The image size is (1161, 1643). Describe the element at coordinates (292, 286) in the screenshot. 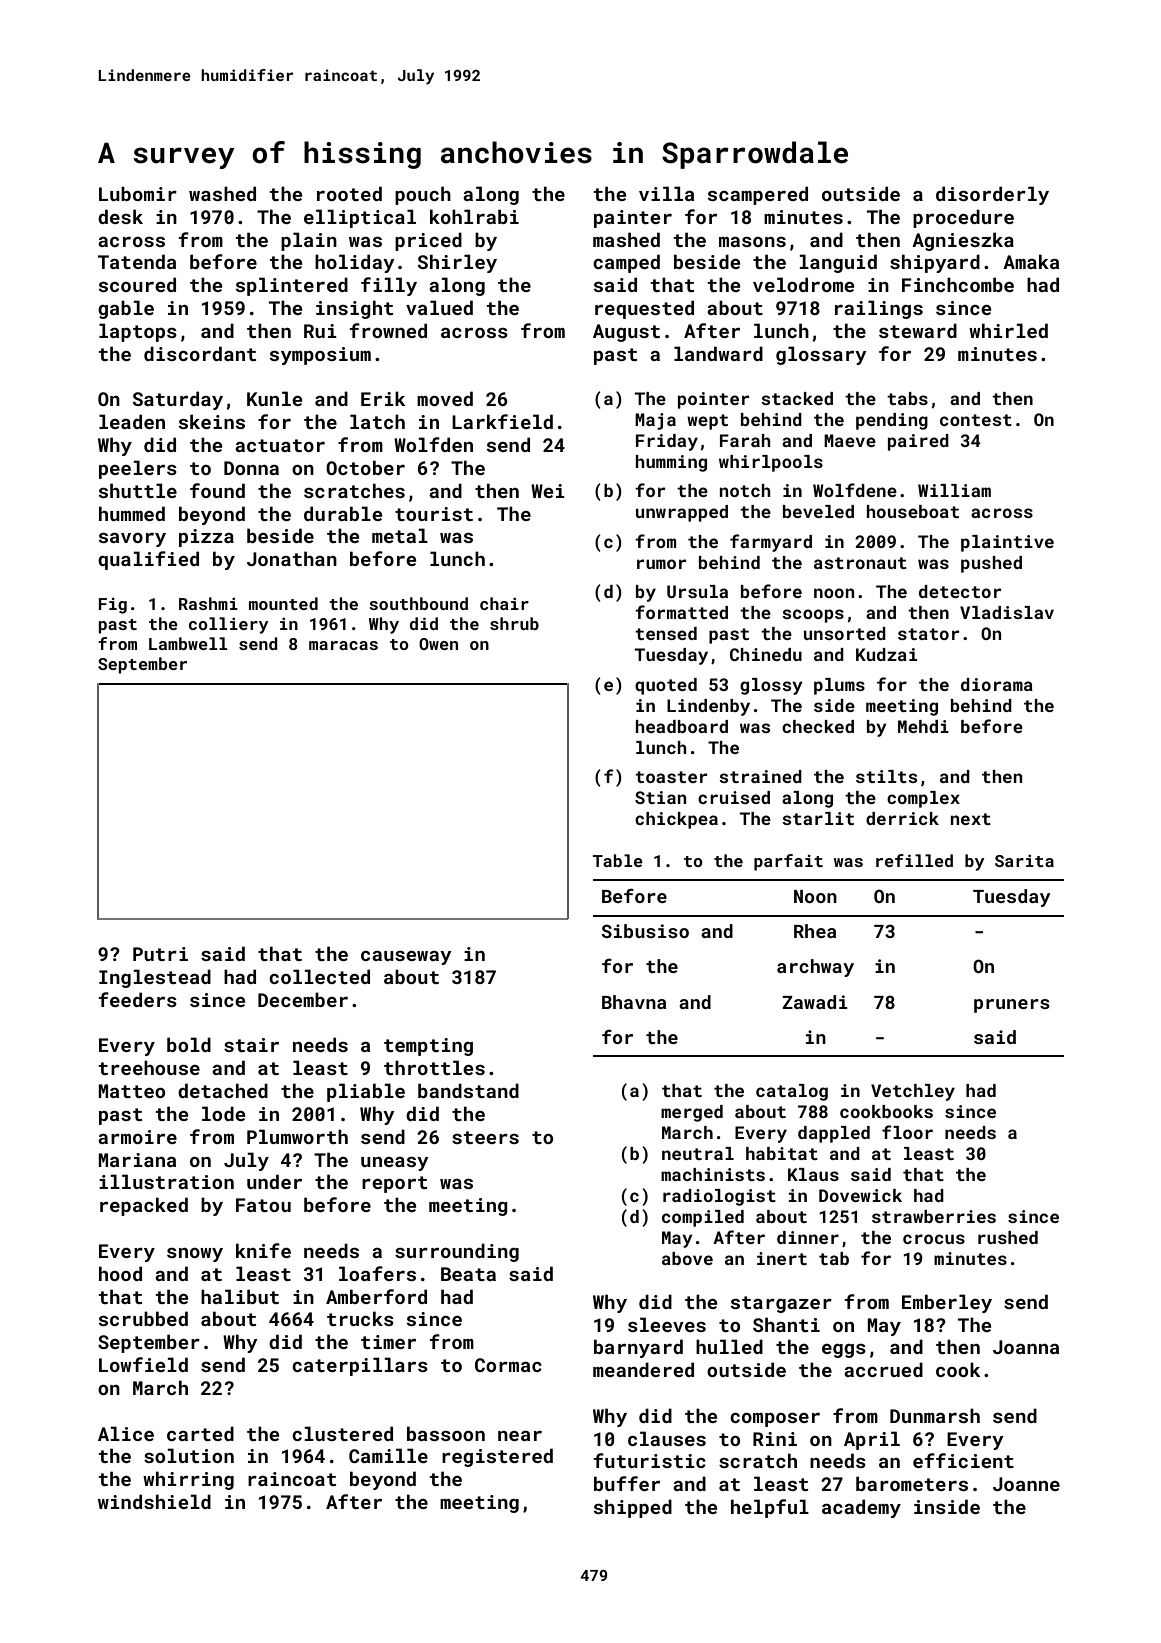

I see `splintered` at that location.
